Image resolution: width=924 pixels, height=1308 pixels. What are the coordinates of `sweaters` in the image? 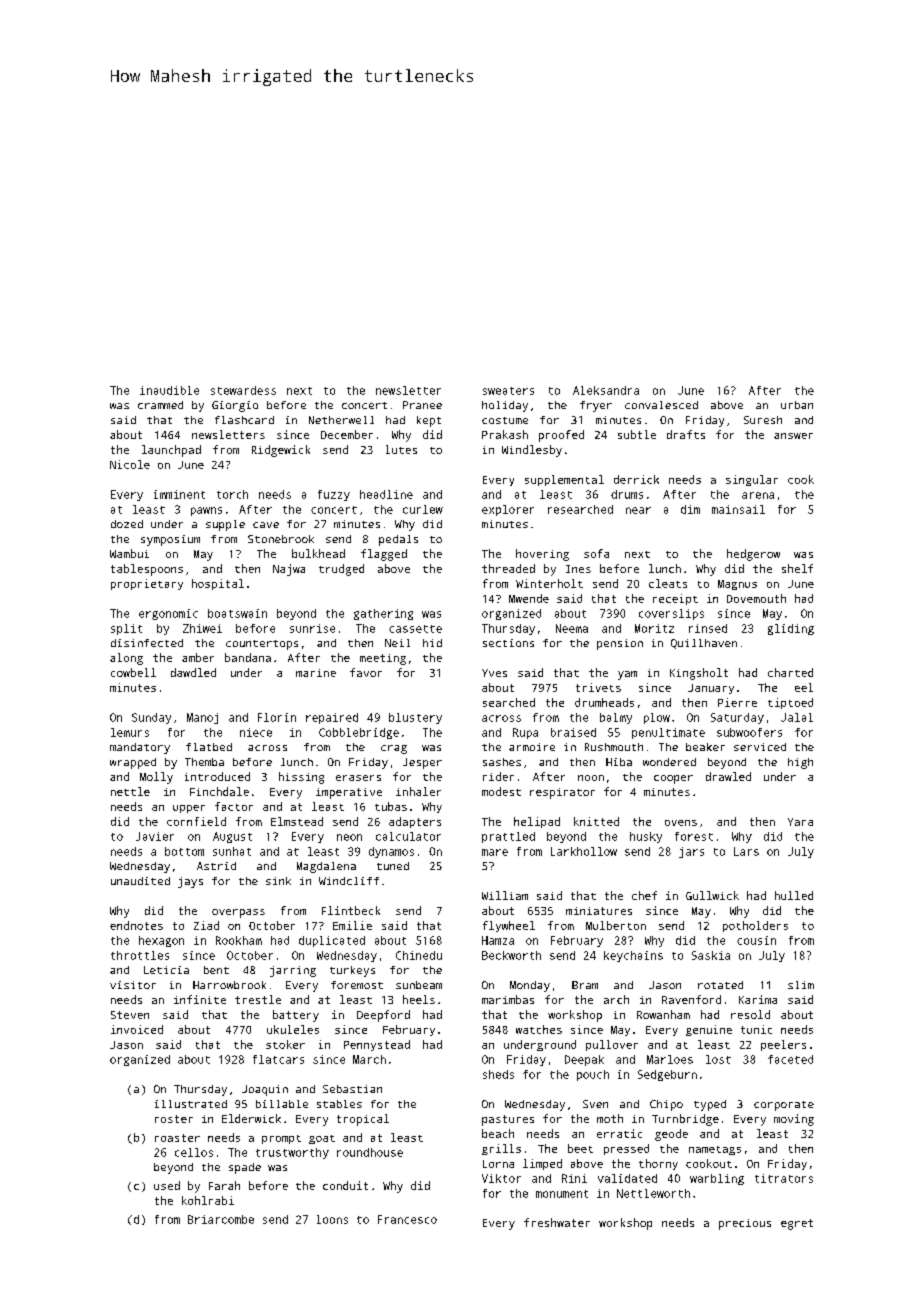 It's located at (508, 391).
